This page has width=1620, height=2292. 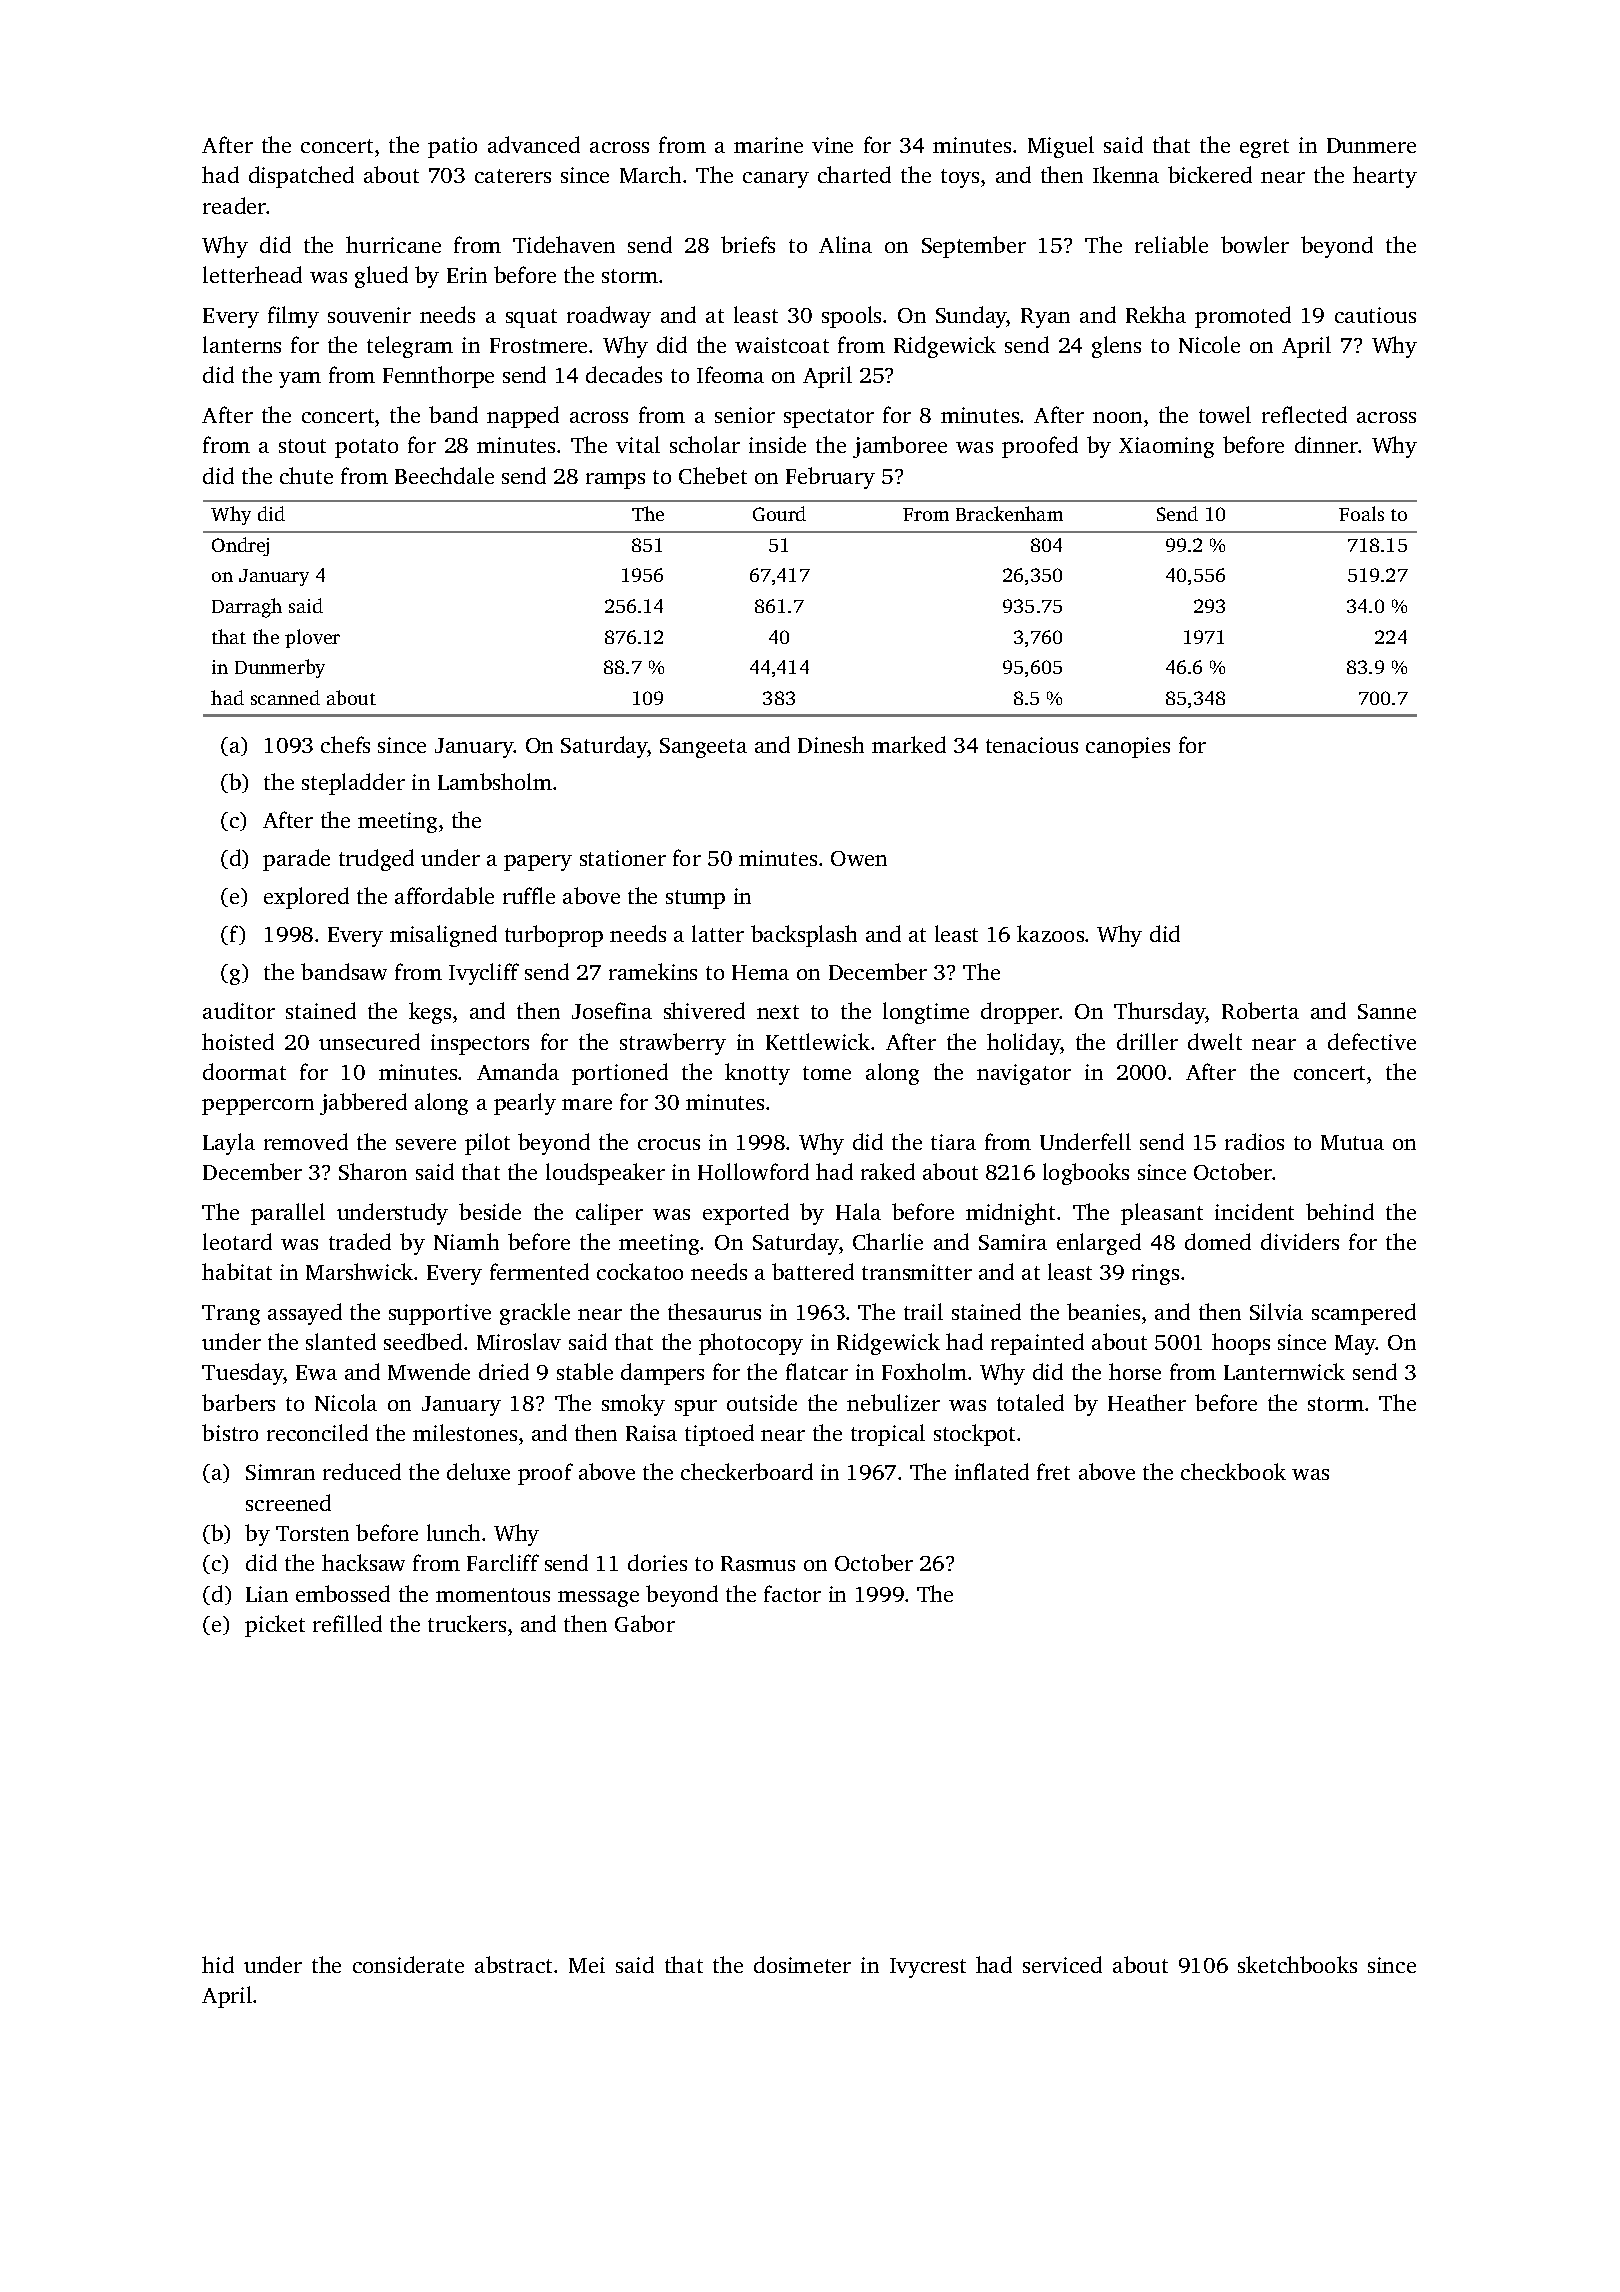 I want to click on Lambsholm, so click(x=495, y=781).
